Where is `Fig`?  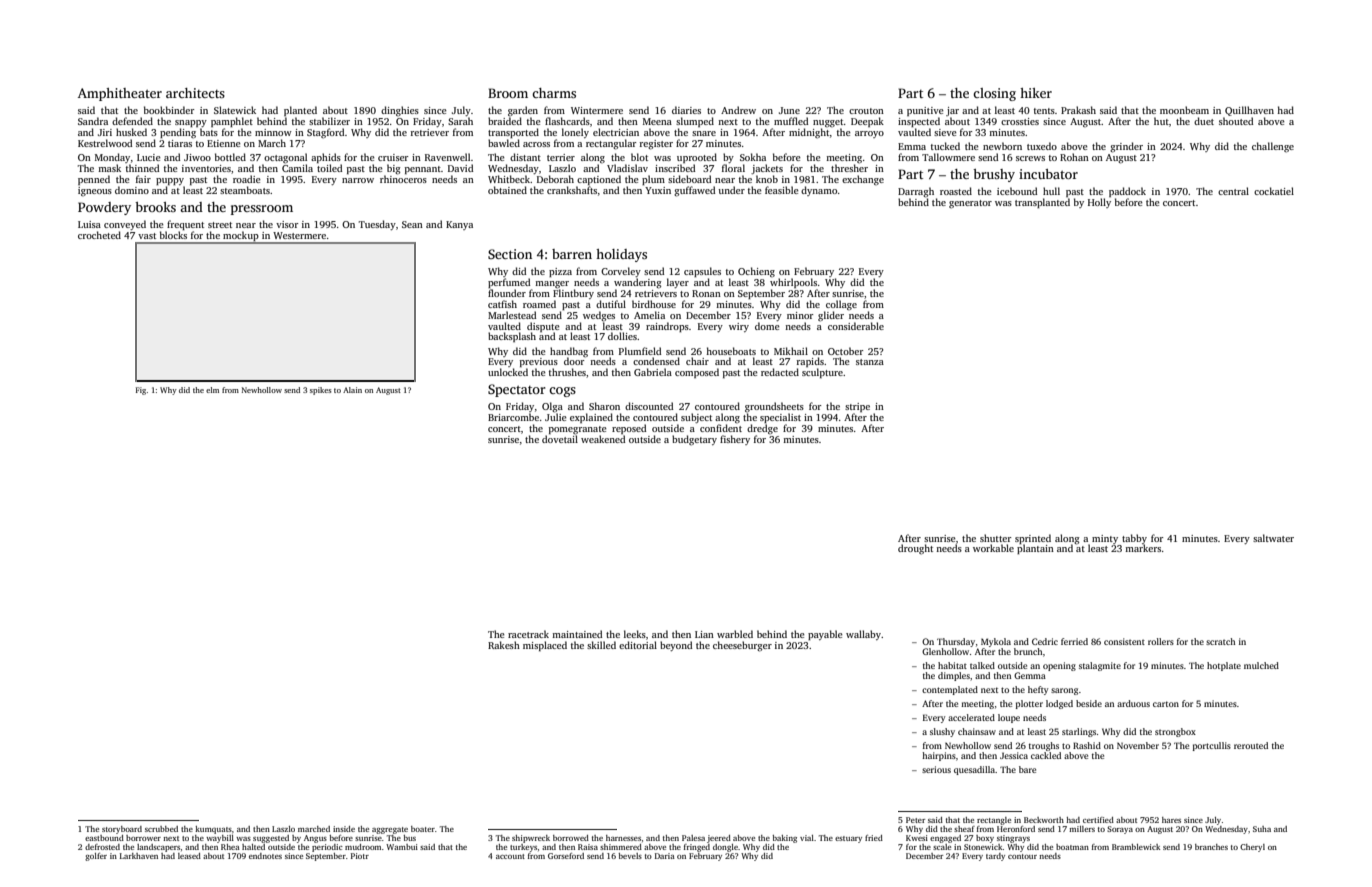 Fig is located at coordinates (141, 391).
